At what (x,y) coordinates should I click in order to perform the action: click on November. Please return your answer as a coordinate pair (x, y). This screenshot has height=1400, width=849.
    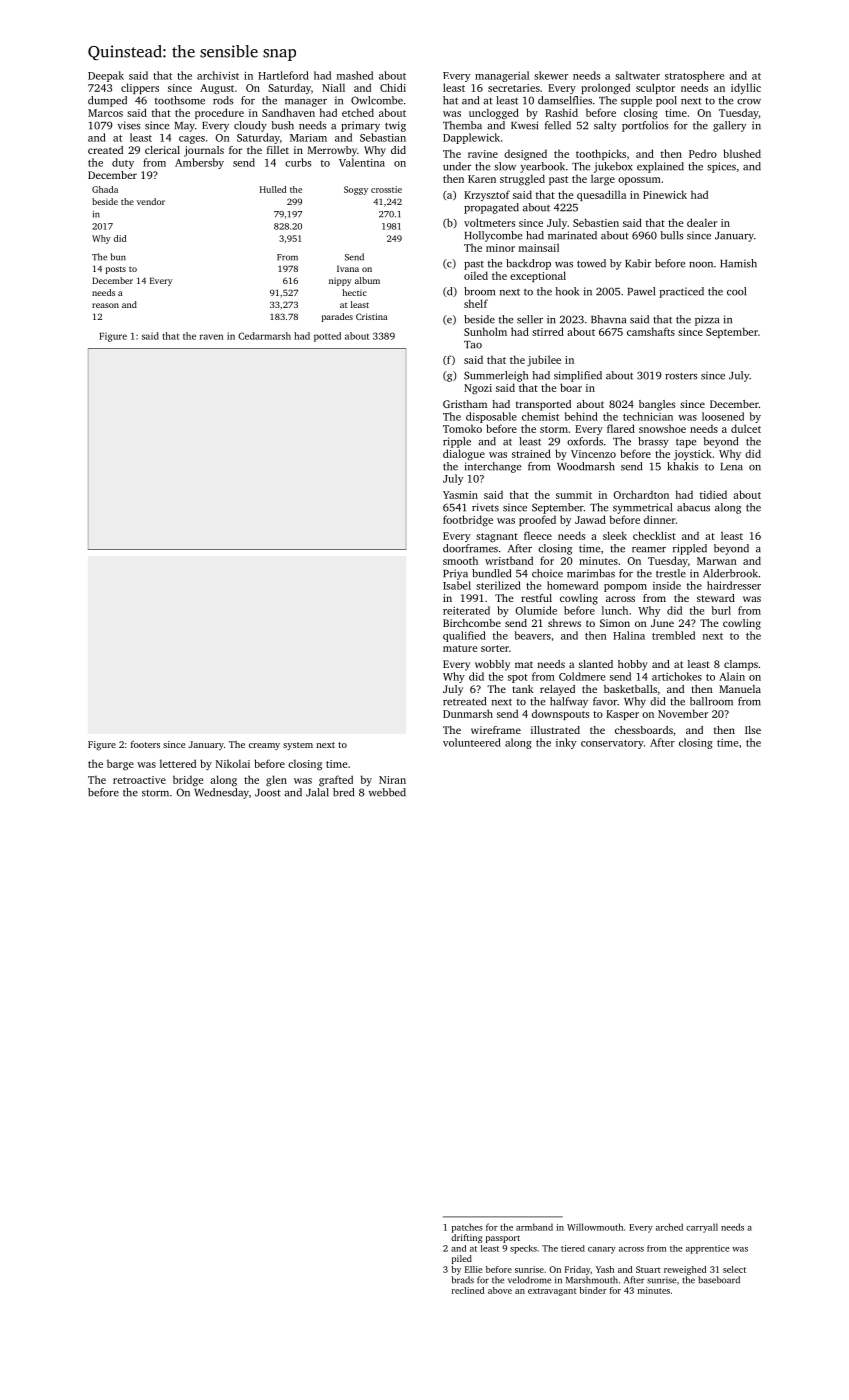
    Looking at the image, I should click on (683, 713).
